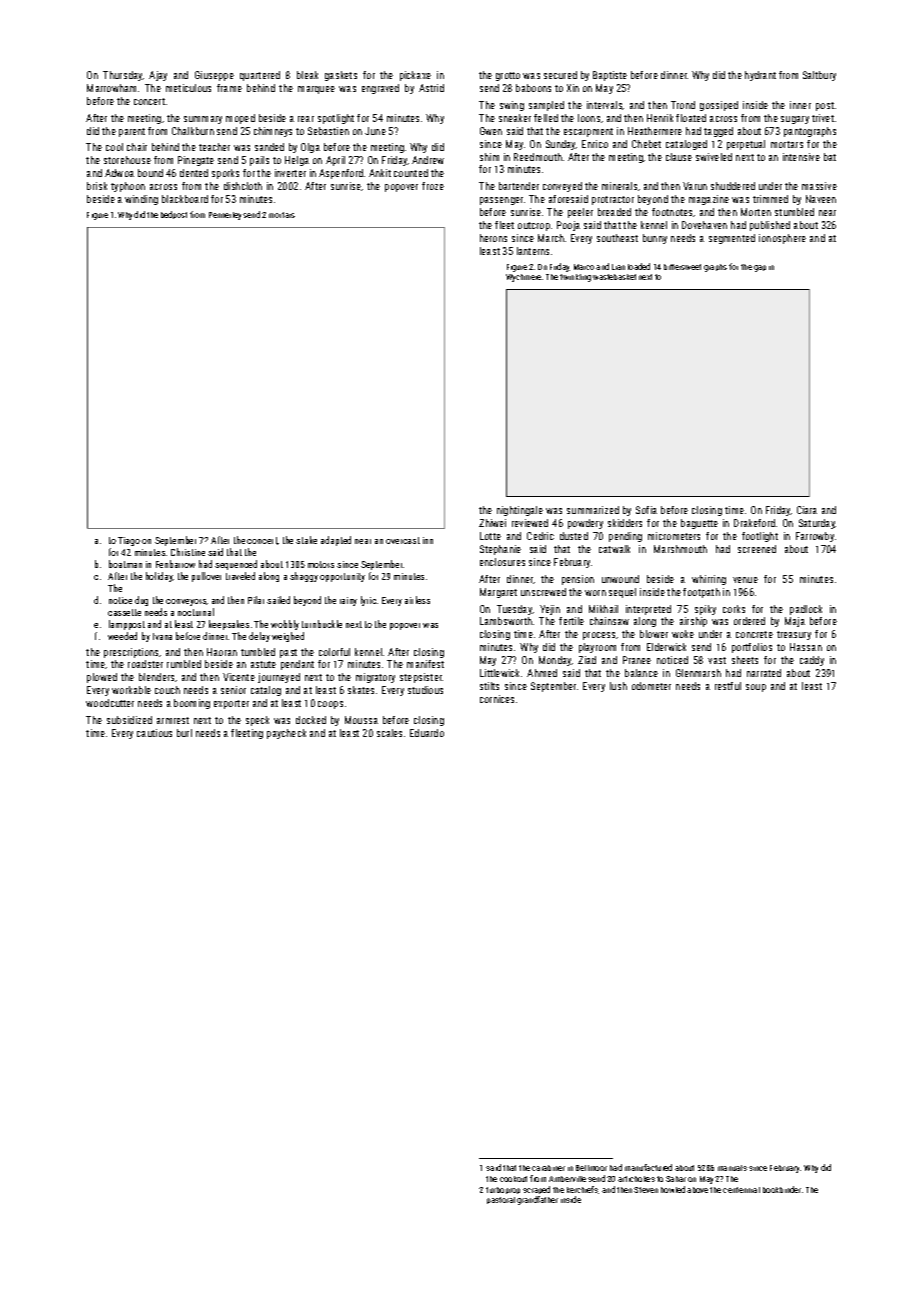 Image resolution: width=924 pixels, height=1308 pixels. I want to click on turboprop, so click(503, 1190).
